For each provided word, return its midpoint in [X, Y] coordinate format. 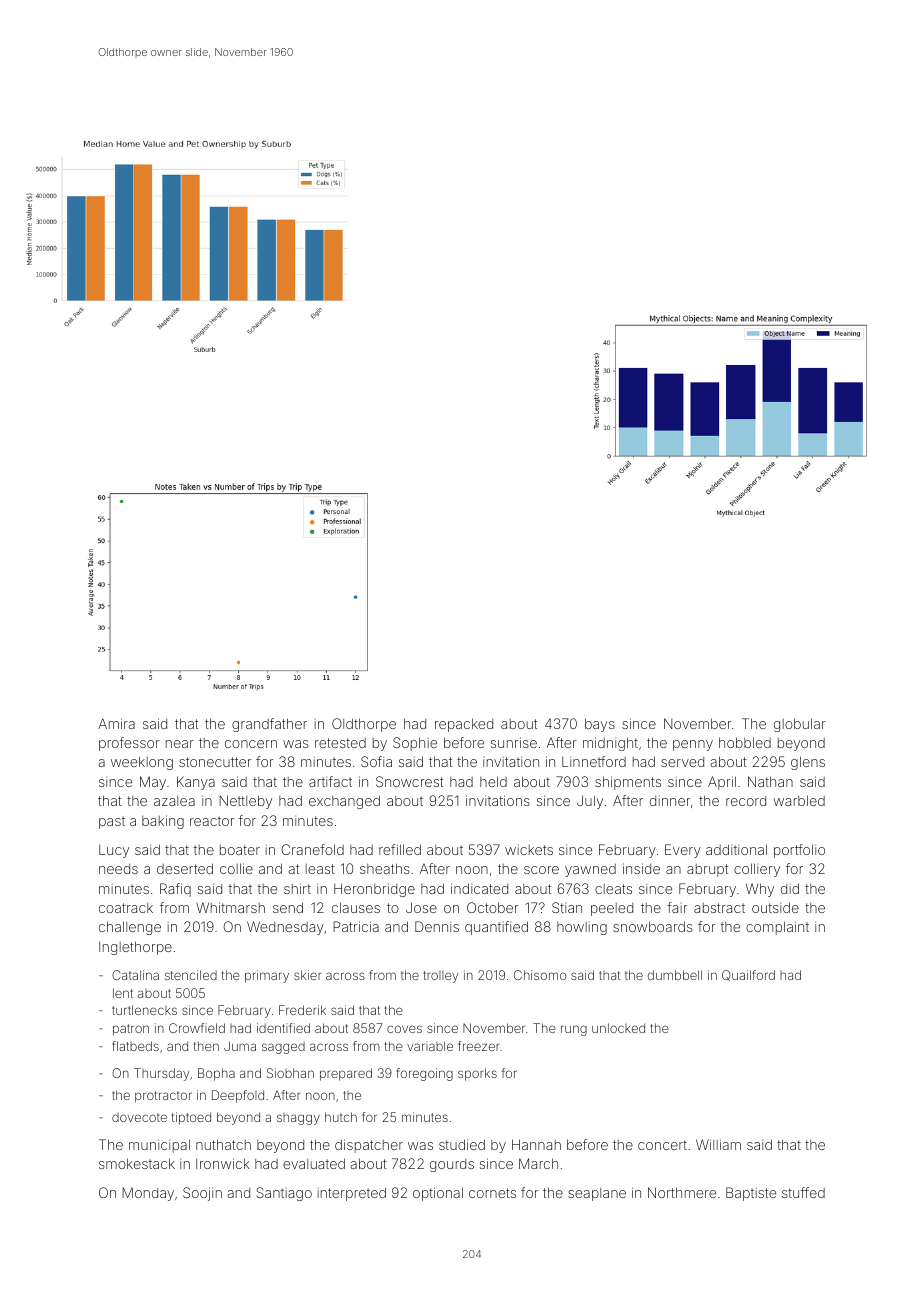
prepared [346, 1074]
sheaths [385, 868]
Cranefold [312, 849]
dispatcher [369, 1146]
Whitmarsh [230, 907]
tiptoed [191, 1118]
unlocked [618, 1028]
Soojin [202, 1194]
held [493, 781]
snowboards [653, 926]
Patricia [356, 926]
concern [251, 744]
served [682, 762]
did [790, 888]
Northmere [682, 1192]
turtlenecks [144, 1010]
